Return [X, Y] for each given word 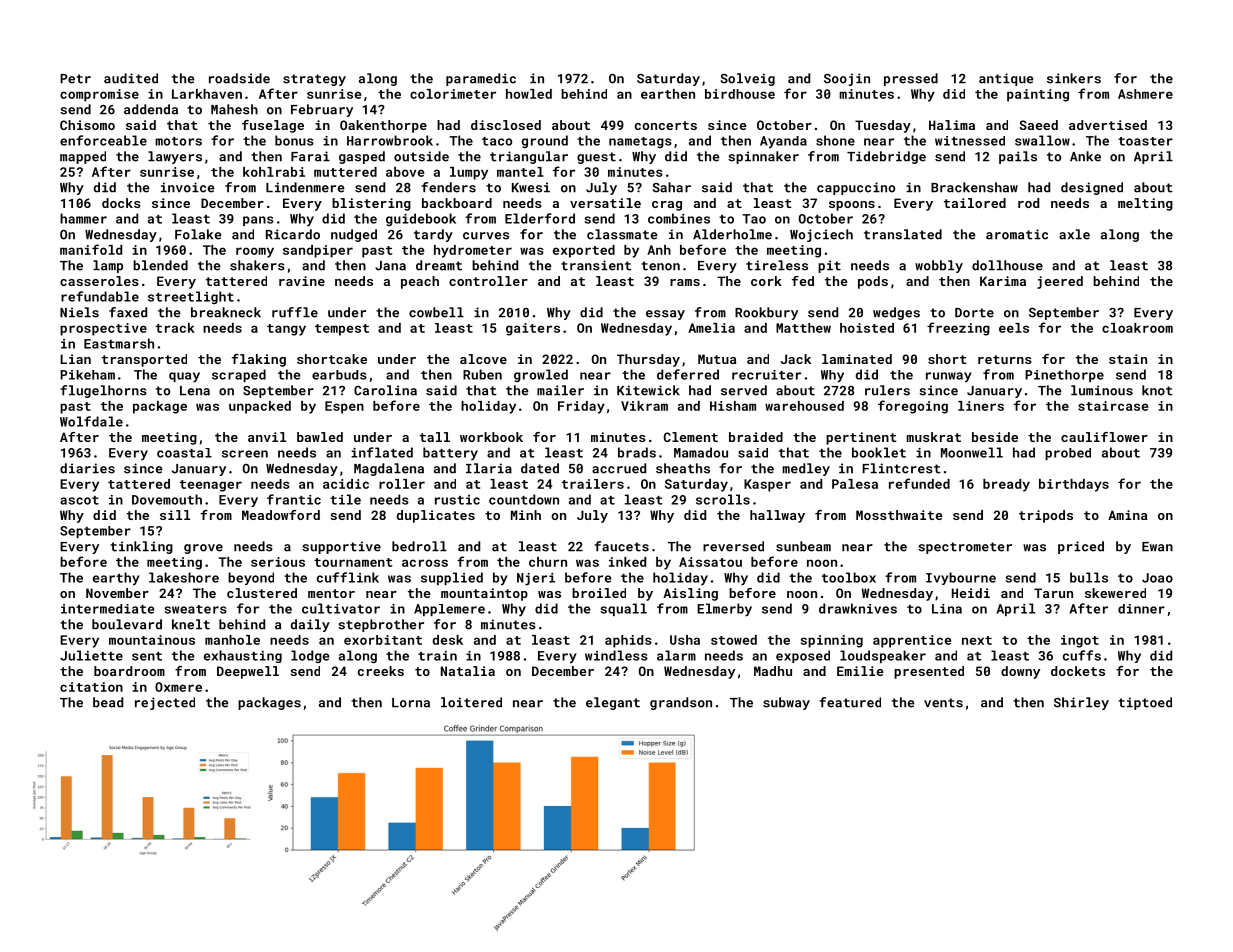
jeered [1060, 282]
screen [245, 454]
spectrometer [965, 548]
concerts [666, 125]
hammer [83, 218]
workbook [491, 437]
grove [203, 549]
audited [131, 78]
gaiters [533, 329]
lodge [310, 656]
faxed [128, 312]
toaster [1145, 141]
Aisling [690, 594]
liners [981, 406]
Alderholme [732, 234]
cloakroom [1137, 328]
